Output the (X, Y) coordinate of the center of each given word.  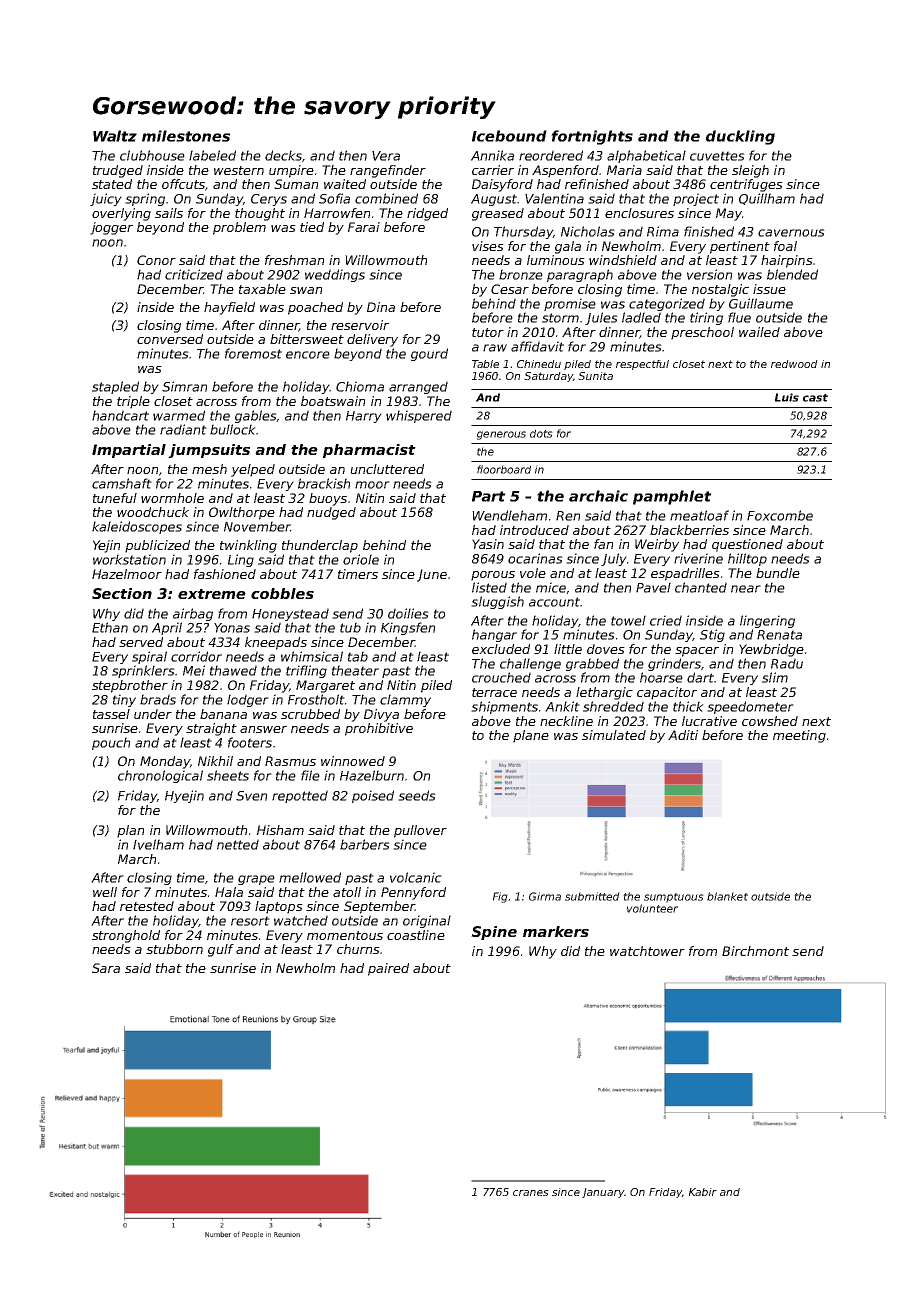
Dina (381, 307)
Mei (194, 670)
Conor (156, 260)
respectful (642, 365)
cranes (531, 1193)
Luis (787, 397)
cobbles (282, 593)
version (709, 274)
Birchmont (755, 951)
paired (388, 969)
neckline (566, 721)
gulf (221, 950)
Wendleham (509, 515)
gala (568, 247)
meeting (799, 736)
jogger (111, 228)
